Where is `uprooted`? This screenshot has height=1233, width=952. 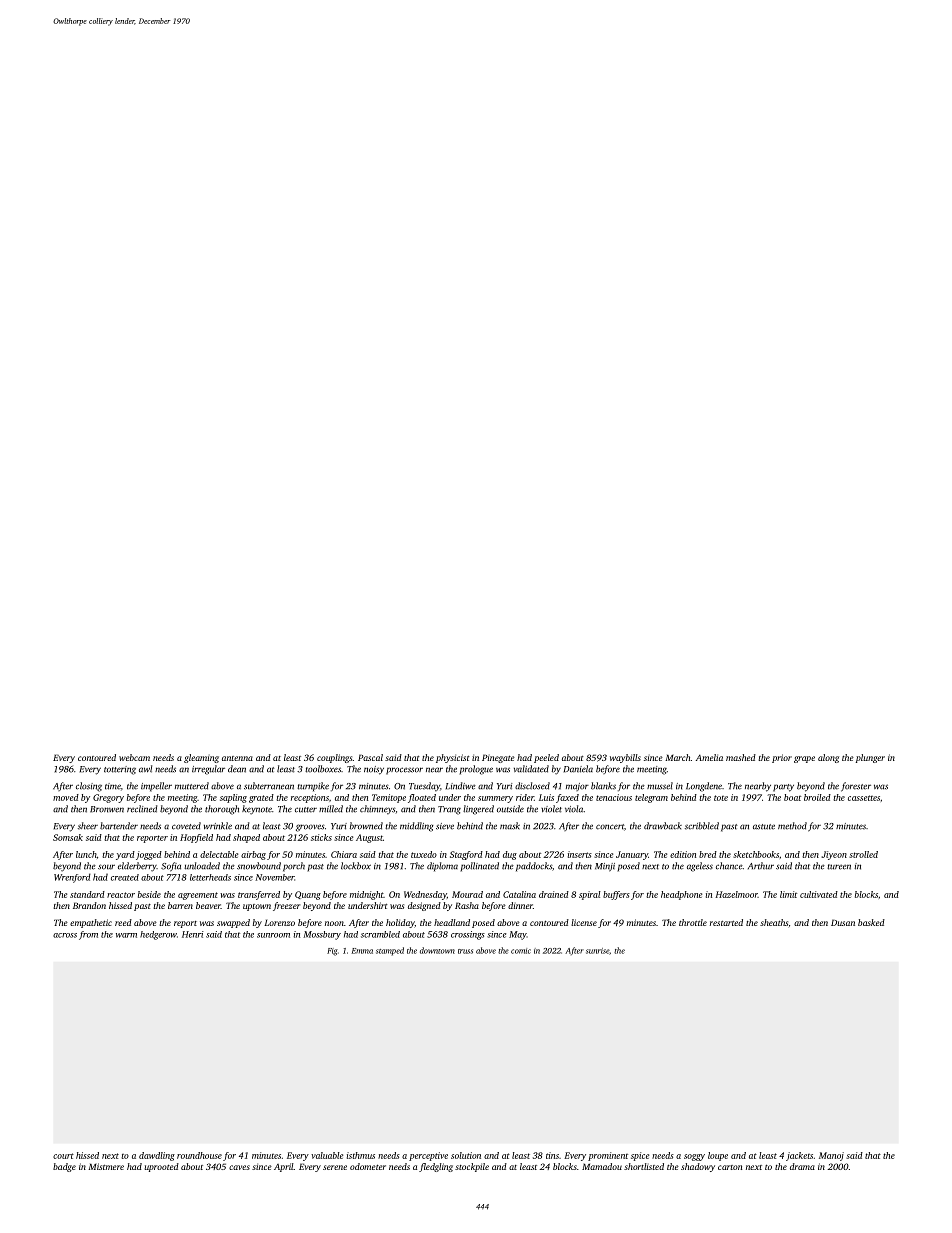 uprooted is located at coordinates (162, 1167).
